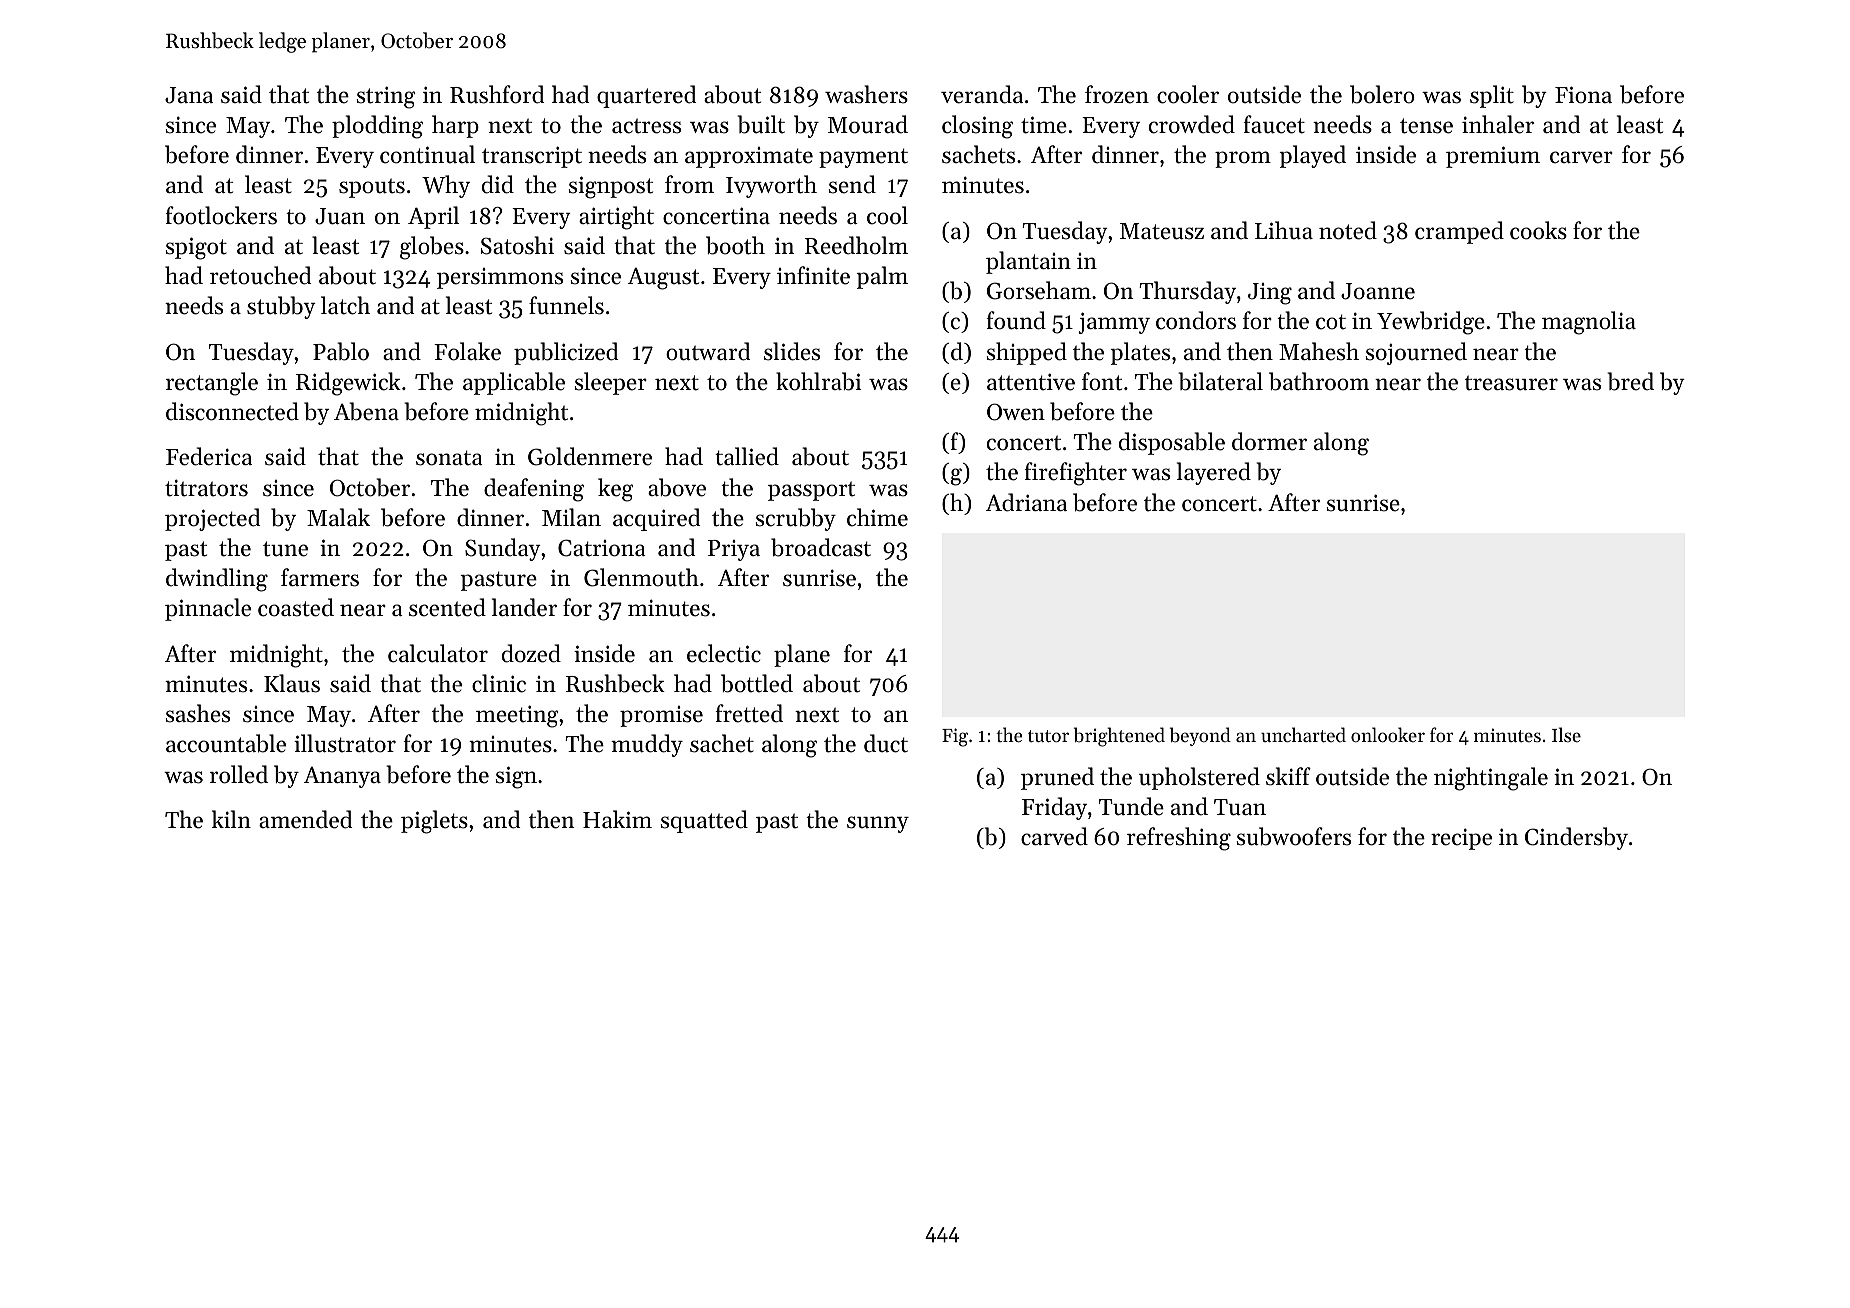  What do you see at coordinates (517, 716) in the image?
I see `meeting` at bounding box center [517, 716].
